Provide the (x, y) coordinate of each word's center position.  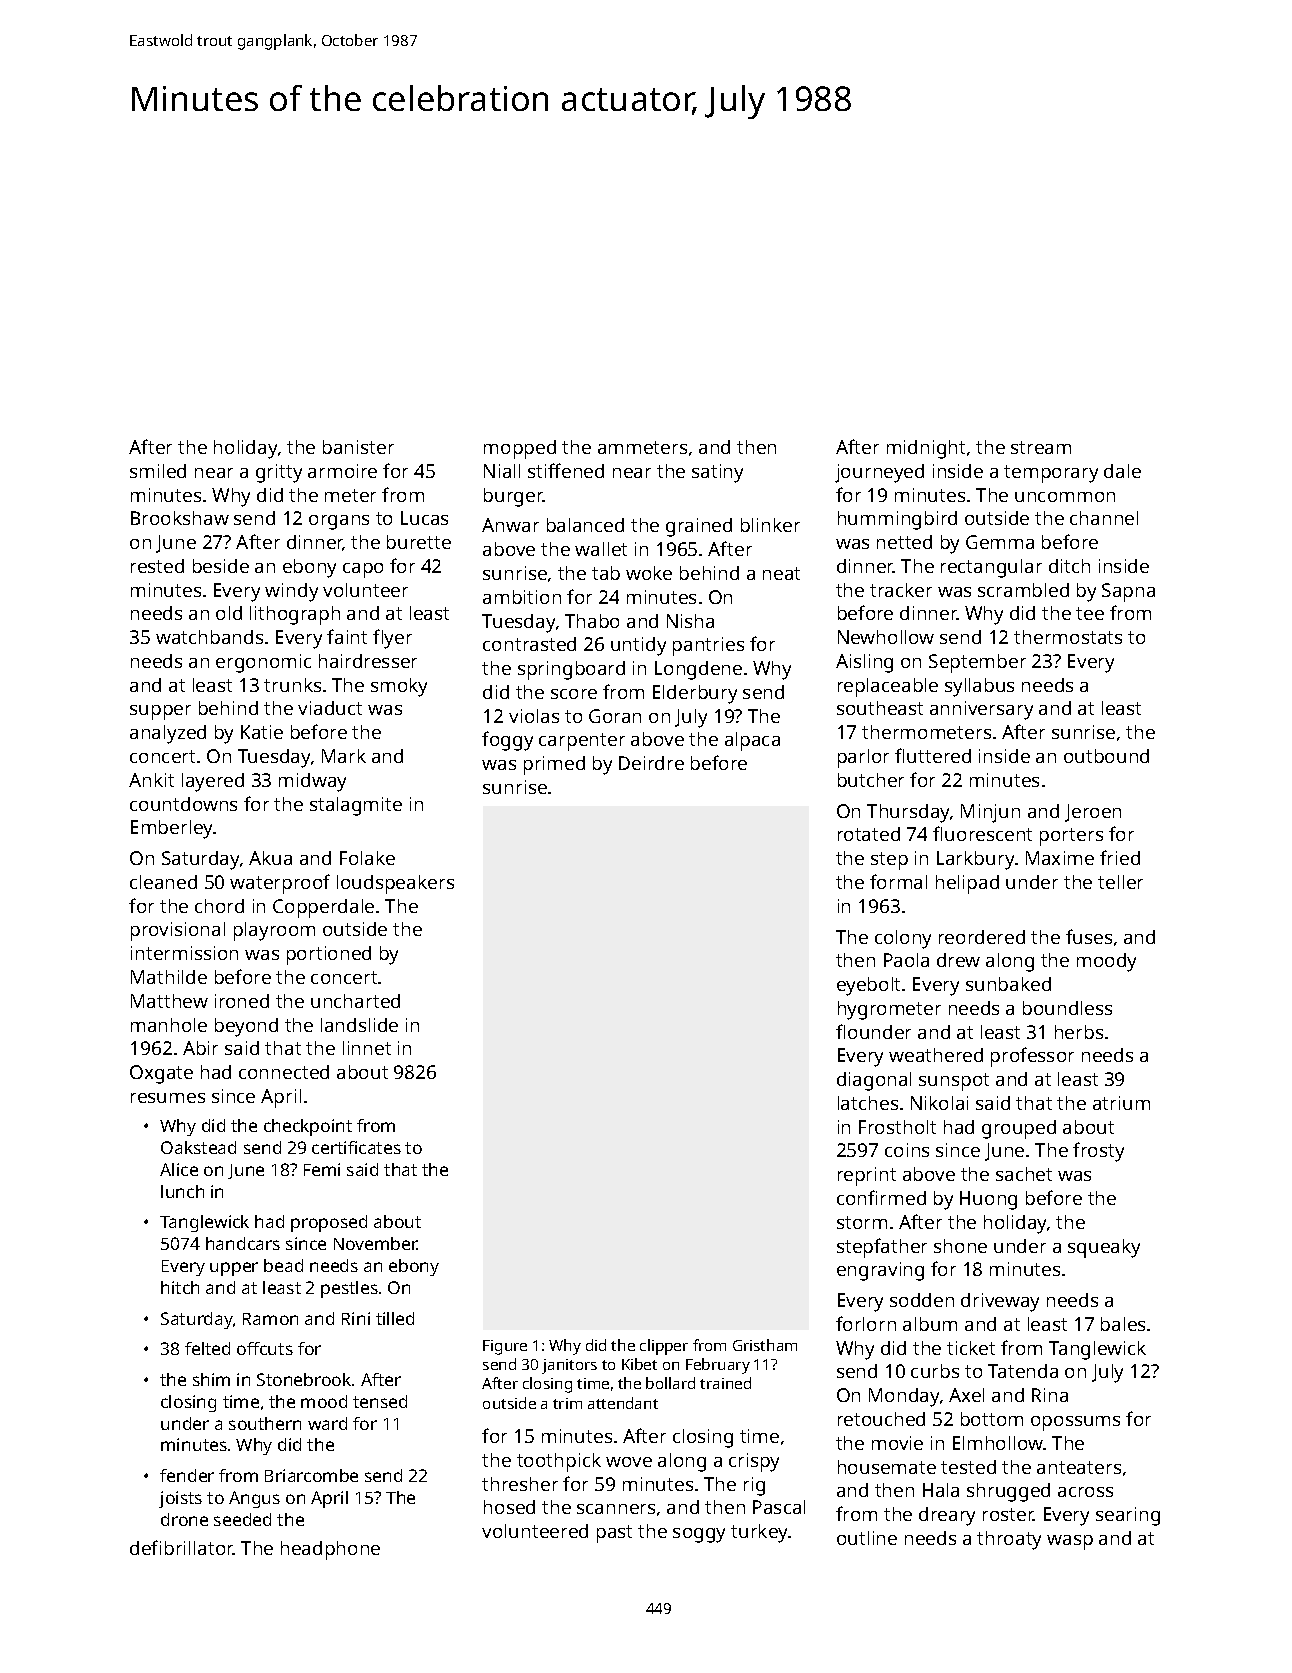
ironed (242, 1001)
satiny (717, 473)
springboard (571, 670)
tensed (380, 1401)
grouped (1019, 1129)
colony (903, 939)
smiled (158, 471)
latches (868, 1103)
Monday (904, 1397)
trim (567, 1403)
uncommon (1065, 497)
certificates (356, 1147)
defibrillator (182, 1547)
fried (1120, 857)
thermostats (1068, 637)
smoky (399, 687)
